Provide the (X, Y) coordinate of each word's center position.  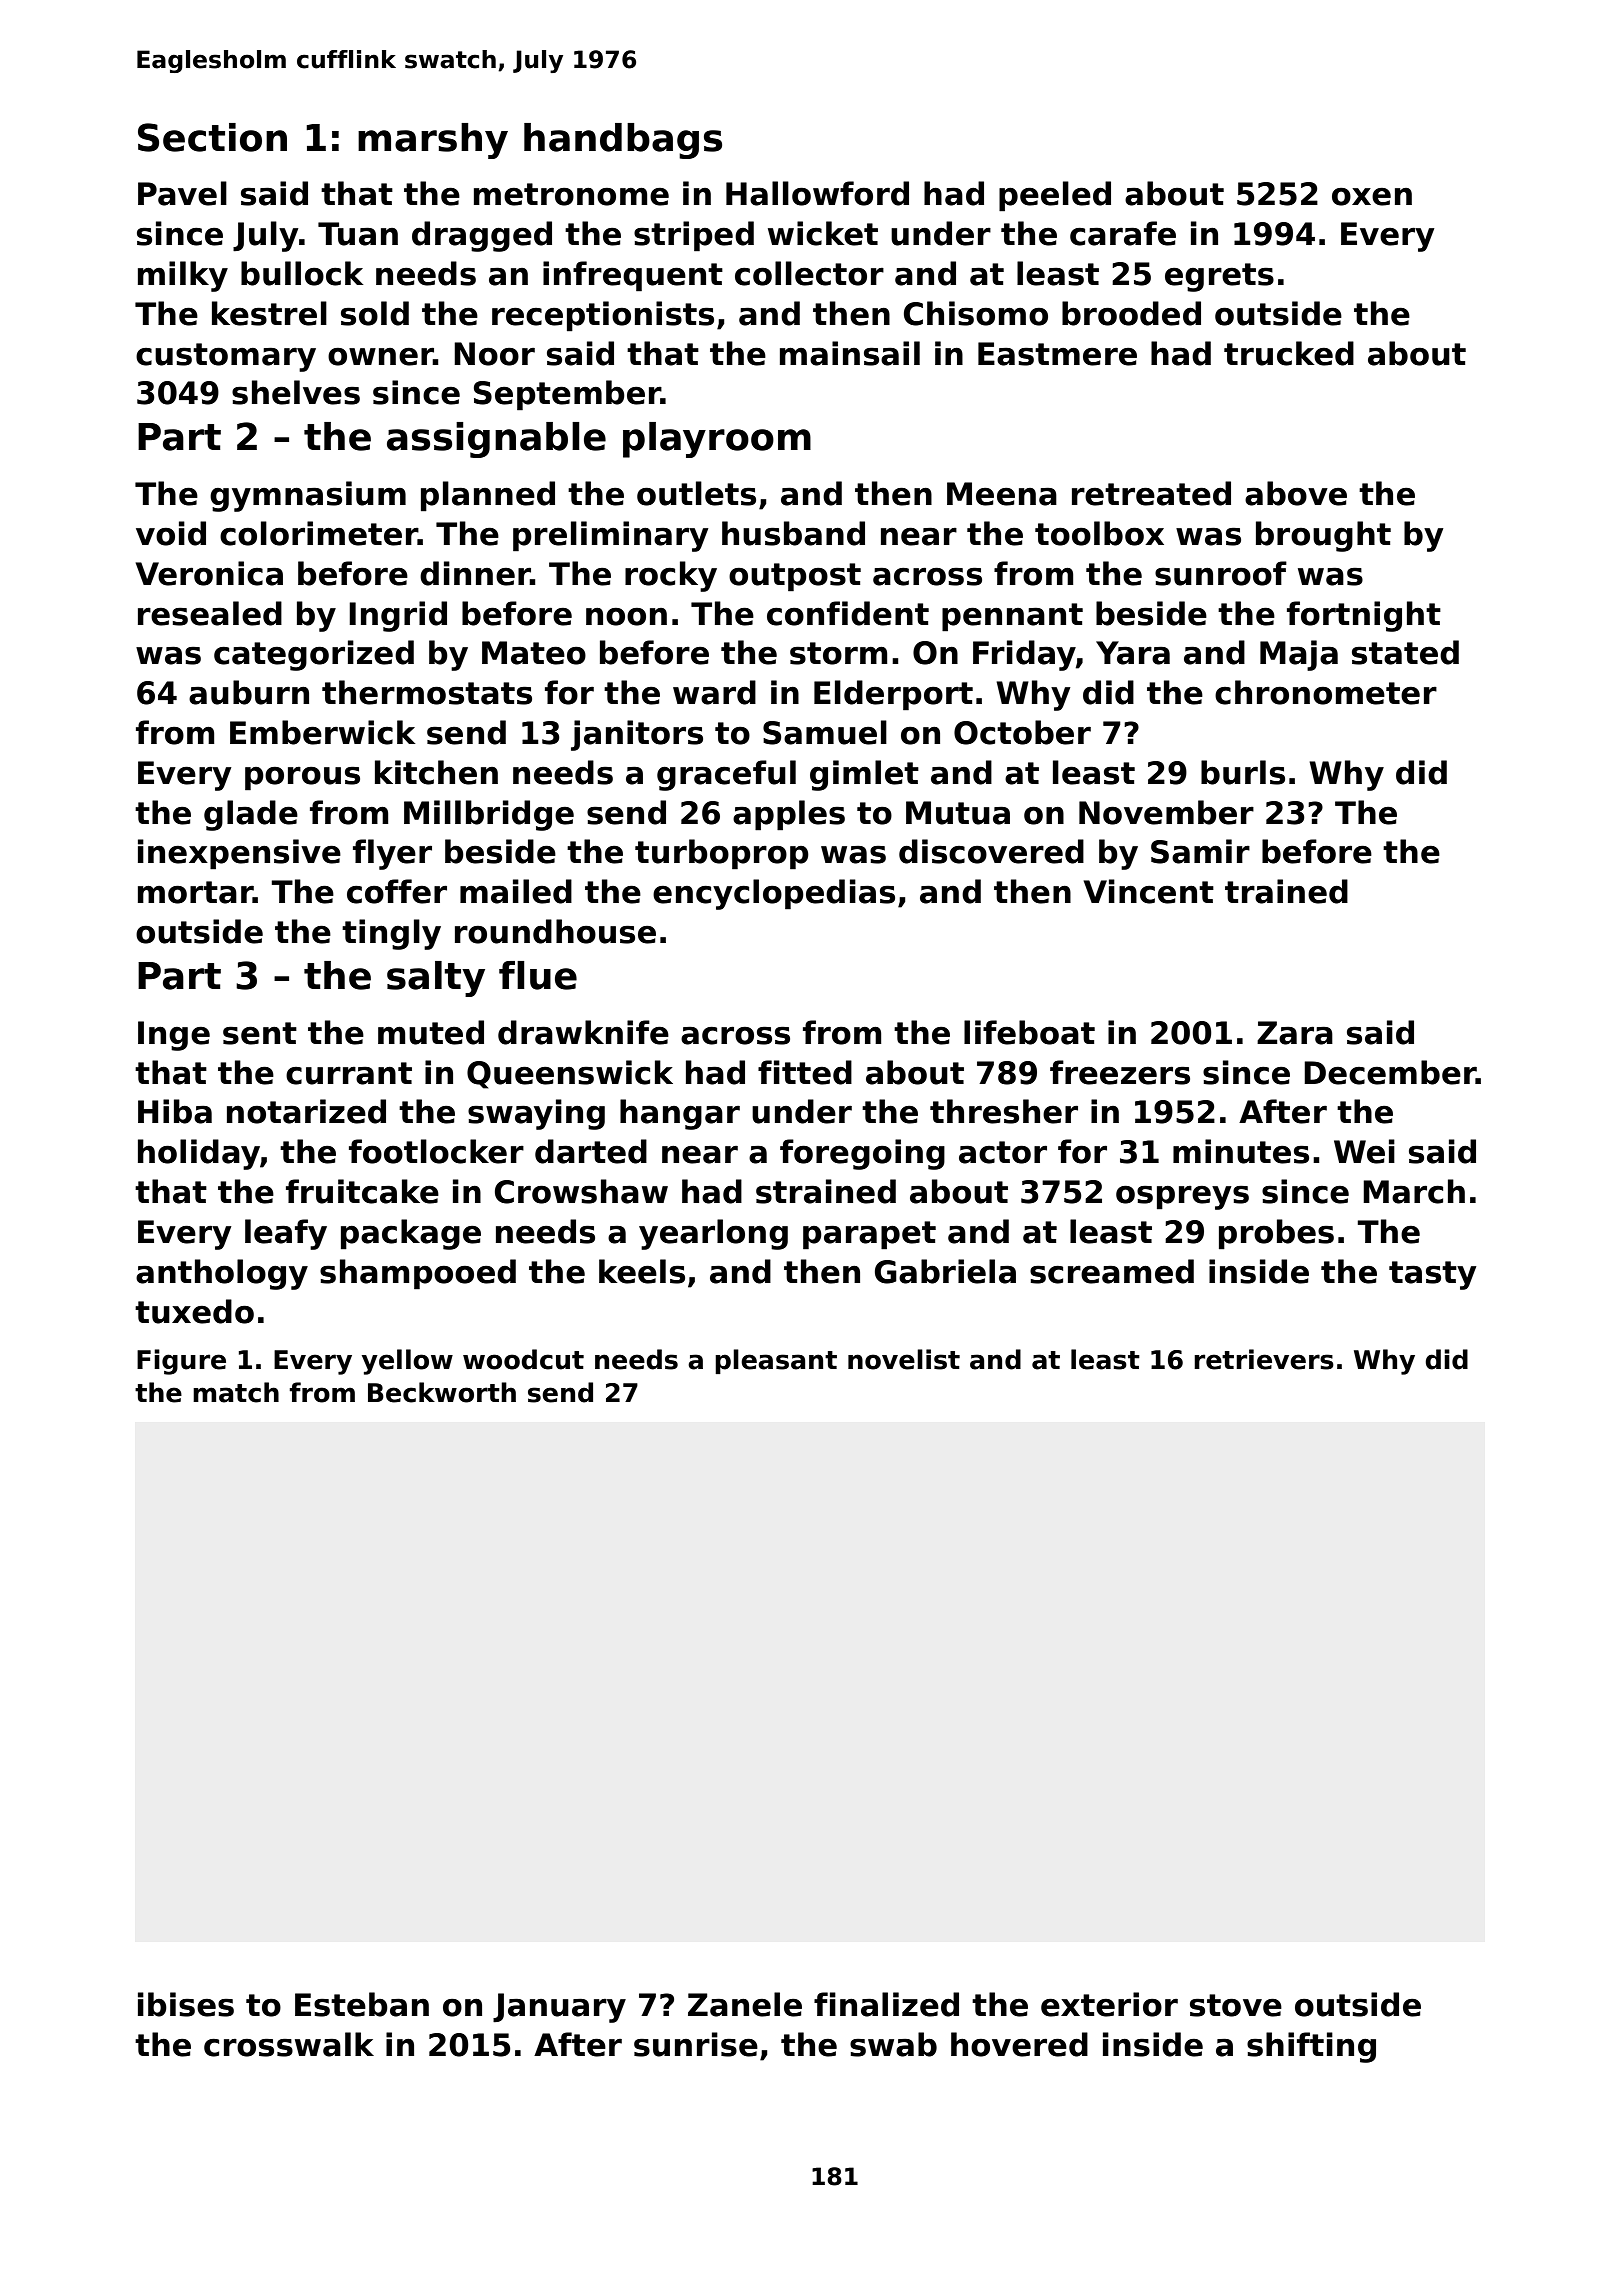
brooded (1131, 313)
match (236, 1392)
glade (251, 815)
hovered (1019, 2044)
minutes (1241, 1151)
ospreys (1182, 1197)
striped (694, 236)
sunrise (696, 2044)
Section (212, 137)
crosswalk (289, 2044)
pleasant (776, 1361)
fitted (805, 1072)
